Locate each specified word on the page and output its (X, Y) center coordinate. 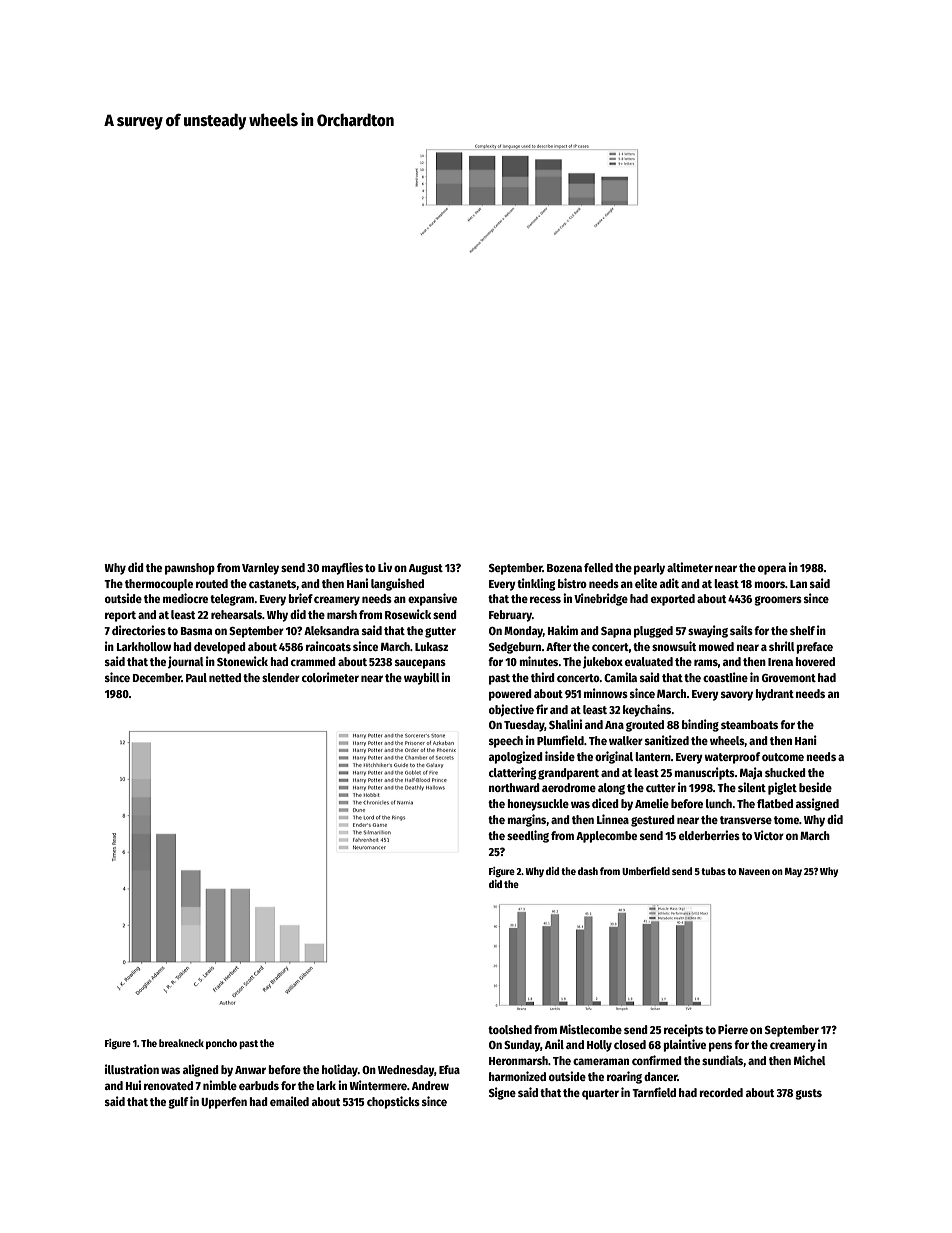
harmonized (517, 1076)
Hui (133, 1085)
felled (598, 567)
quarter (600, 1094)
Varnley (260, 569)
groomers (778, 601)
